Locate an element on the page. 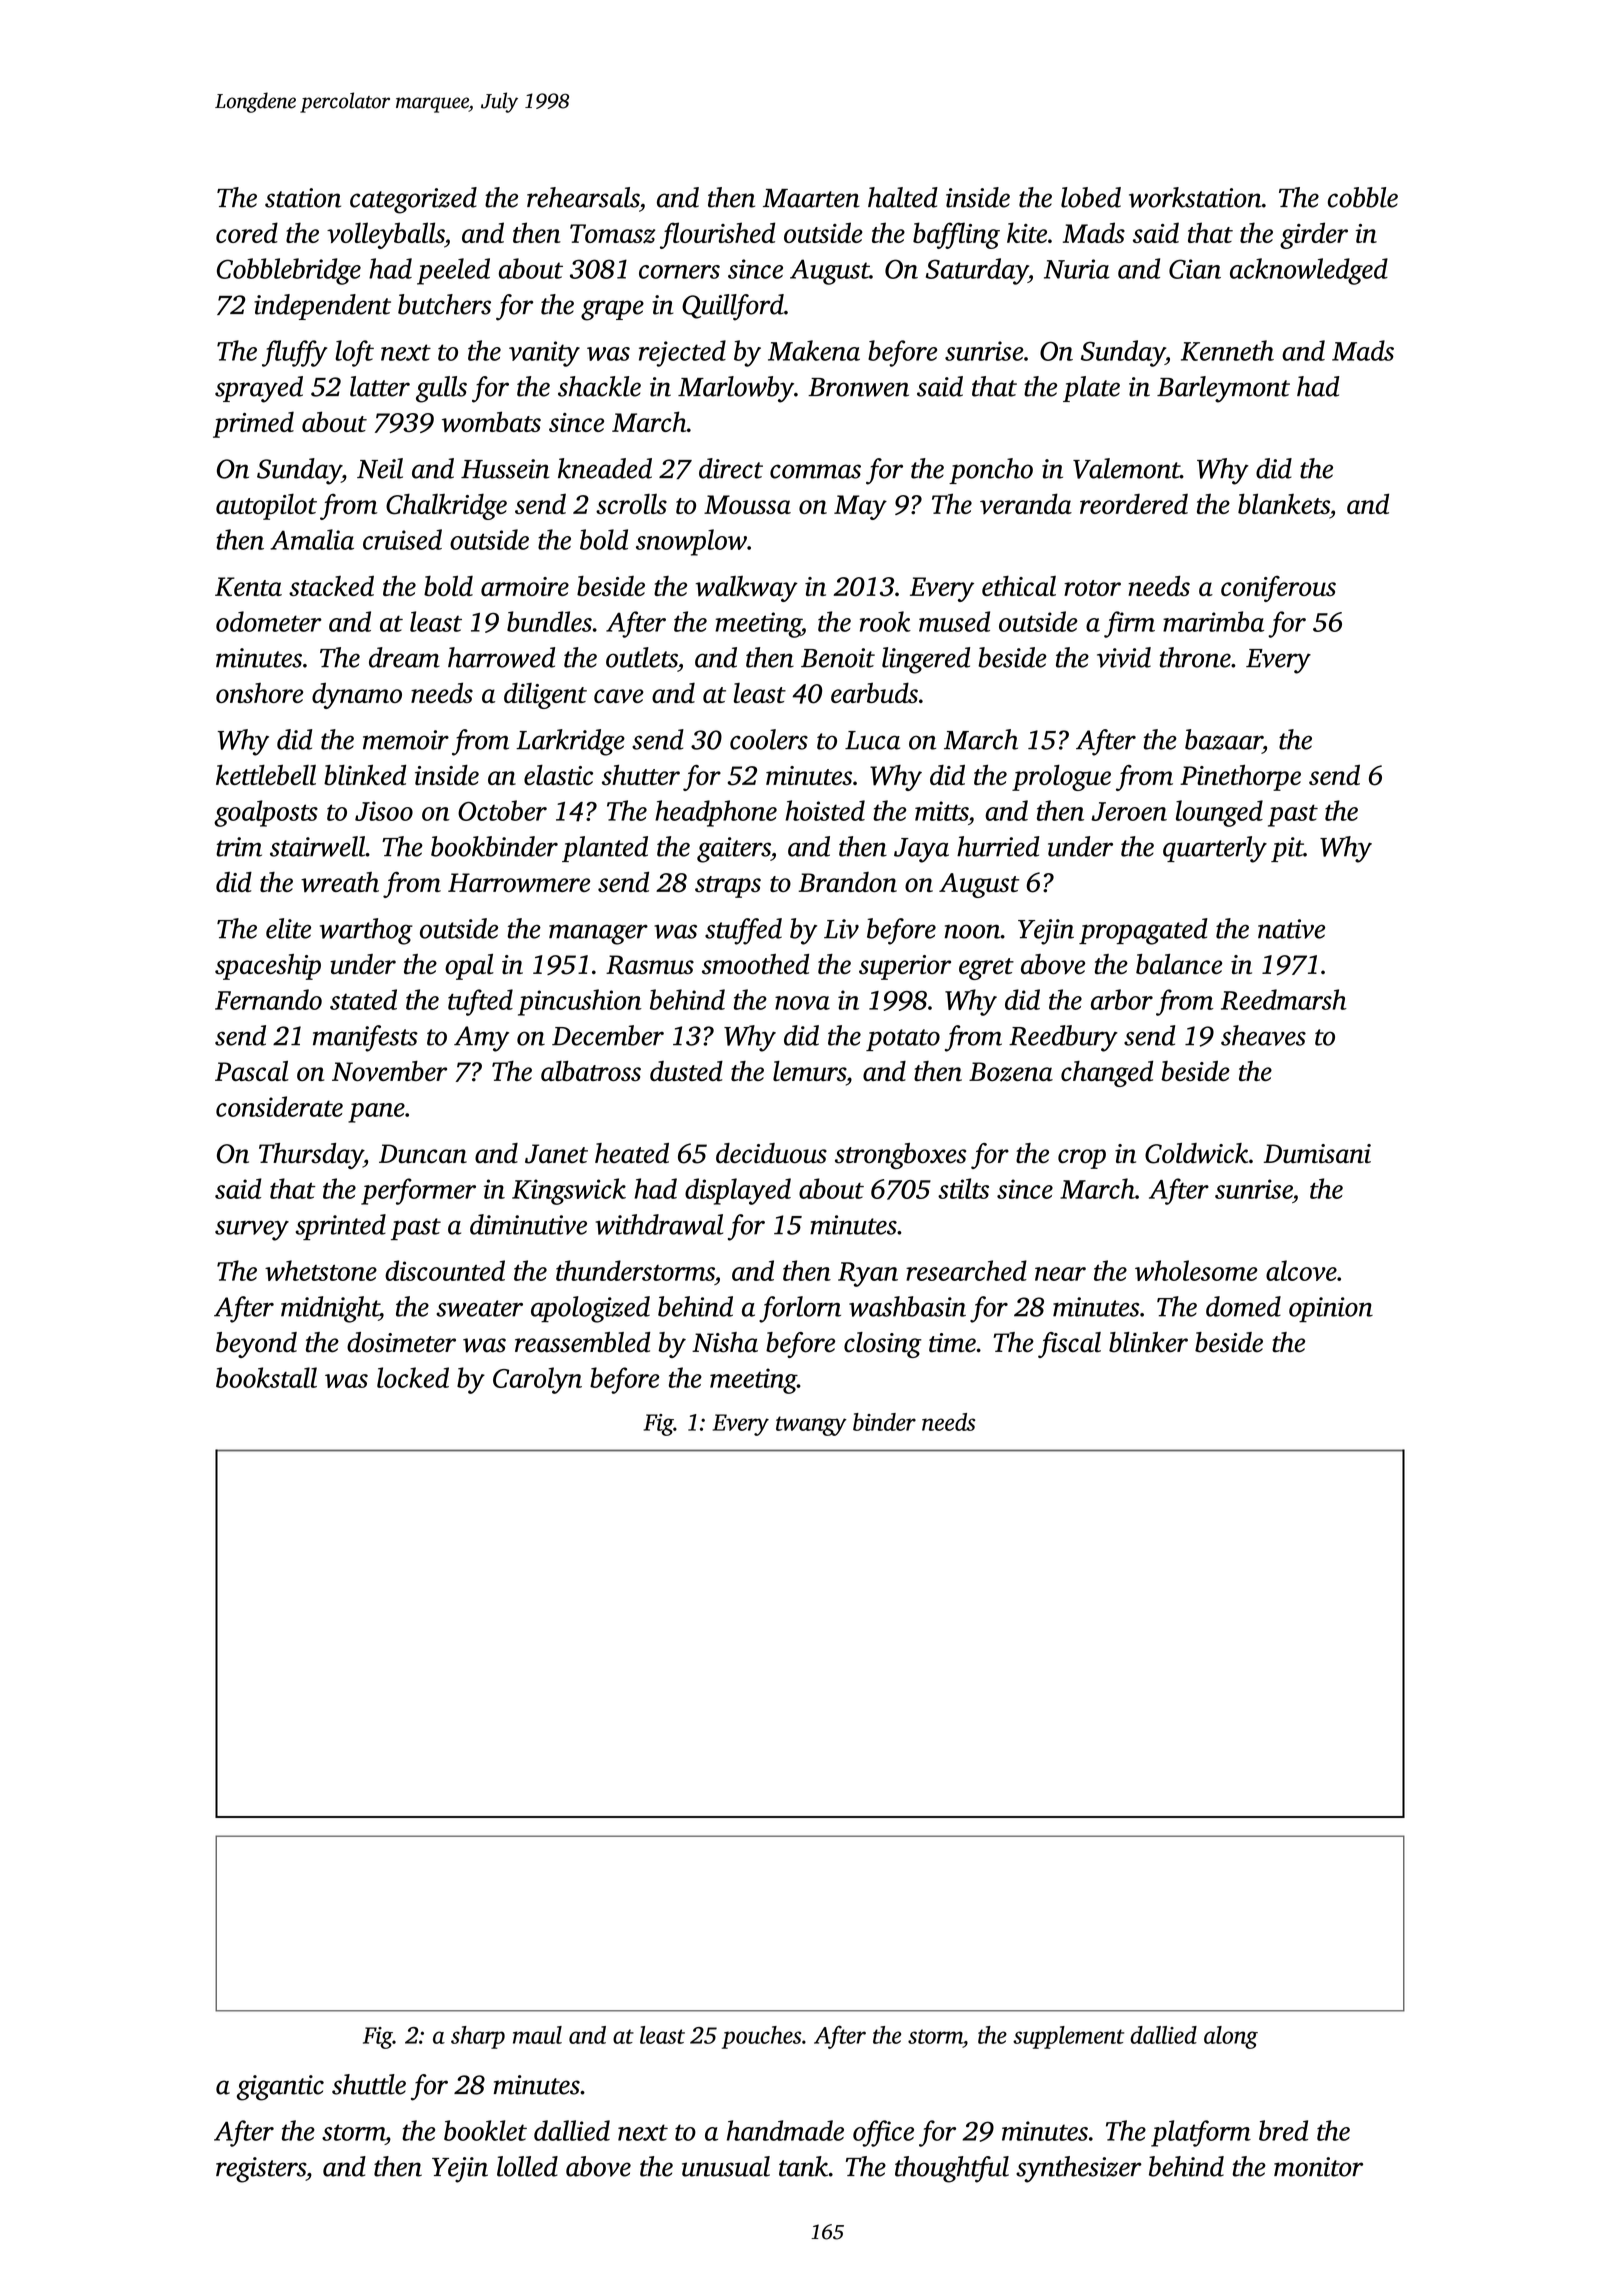 This page has width=1620, height=2292. Maarten is located at coordinates (811, 198).
